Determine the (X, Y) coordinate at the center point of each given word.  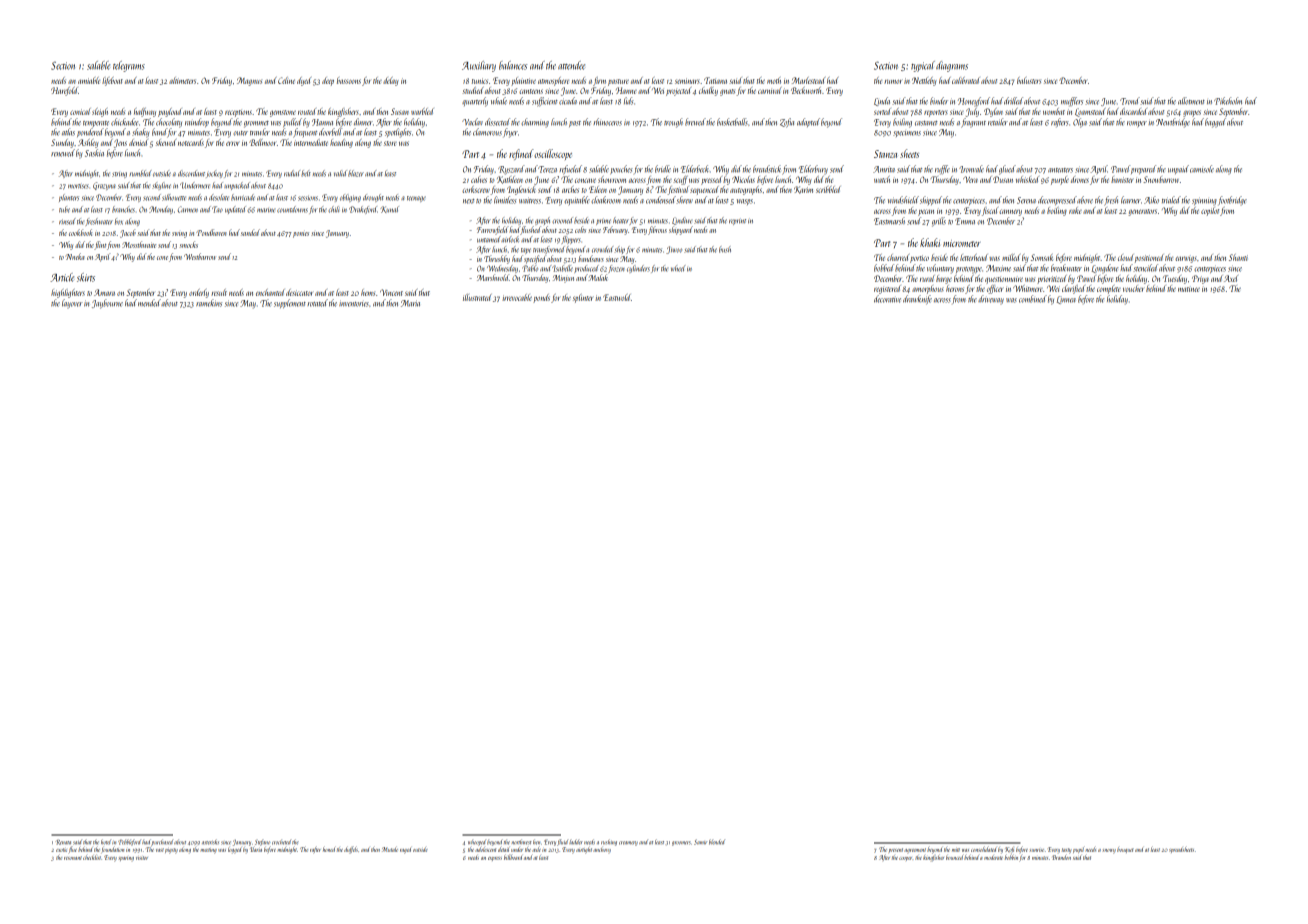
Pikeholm (1228, 101)
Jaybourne (107, 304)
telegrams (129, 66)
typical (923, 66)
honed (329, 849)
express (495, 859)
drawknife (917, 300)
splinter (583, 298)
